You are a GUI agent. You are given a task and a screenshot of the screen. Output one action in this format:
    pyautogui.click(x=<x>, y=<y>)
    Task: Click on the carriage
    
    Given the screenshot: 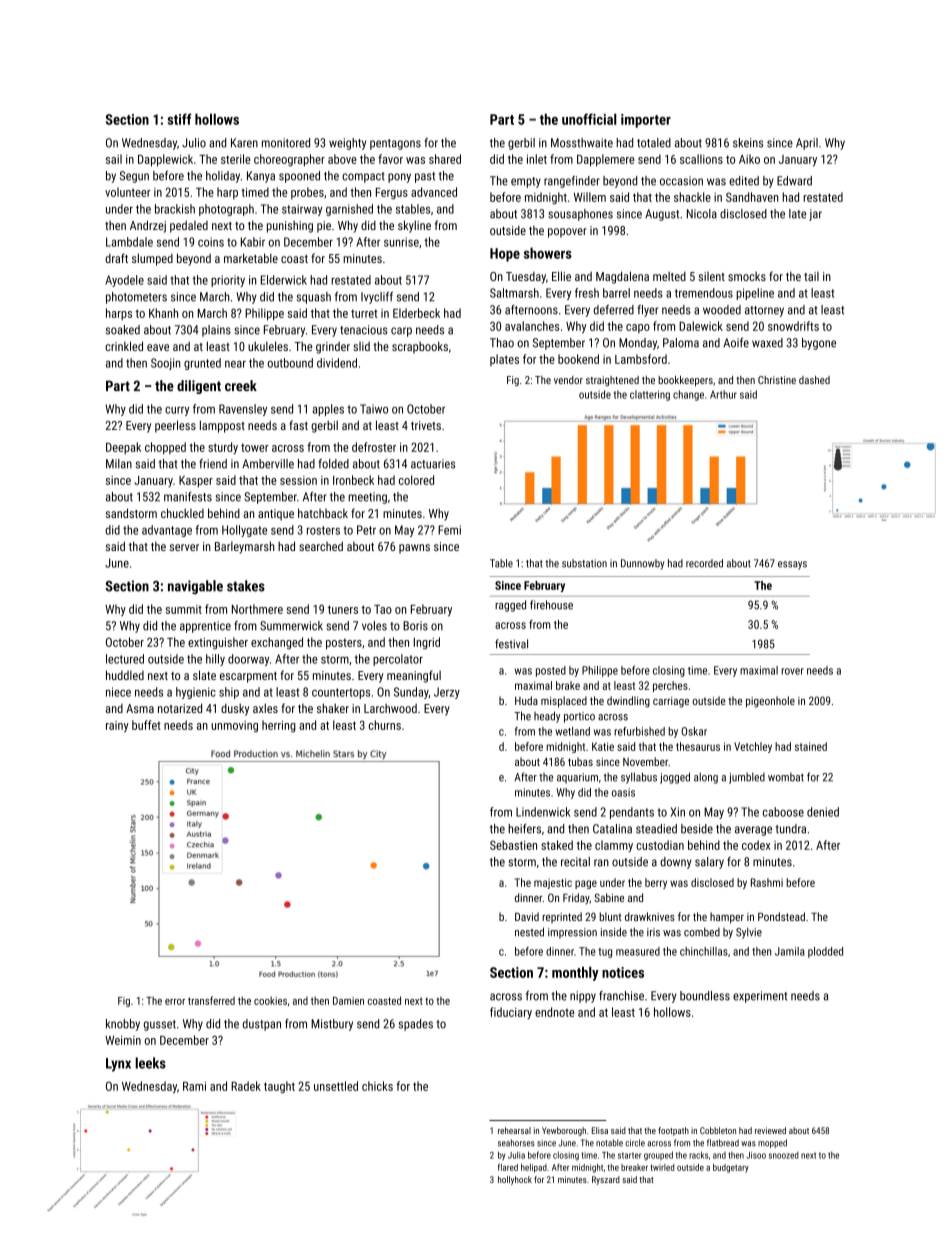 What is the action you would take?
    pyautogui.click(x=671, y=702)
